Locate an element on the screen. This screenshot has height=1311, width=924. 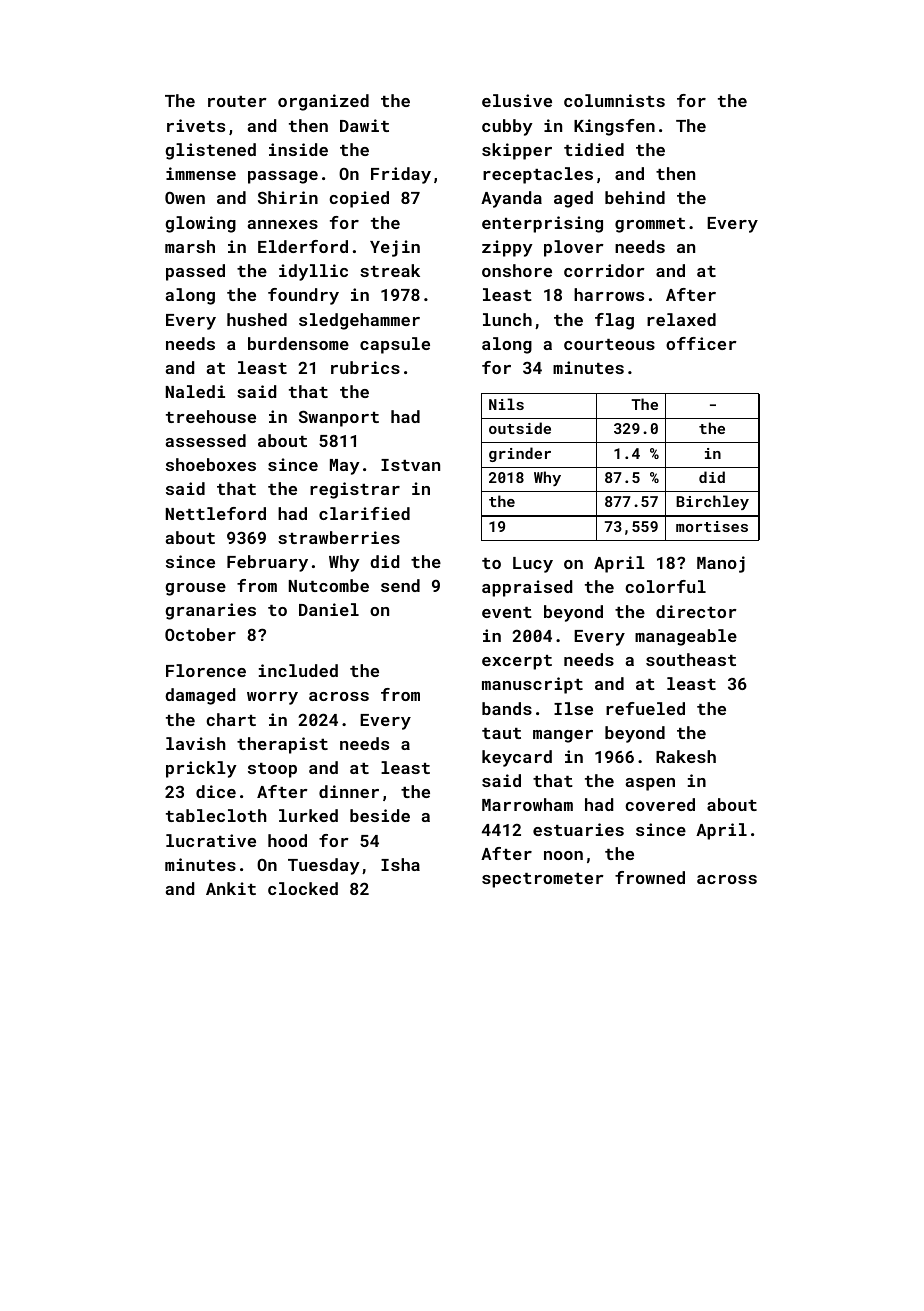
inside is located at coordinates (298, 149).
